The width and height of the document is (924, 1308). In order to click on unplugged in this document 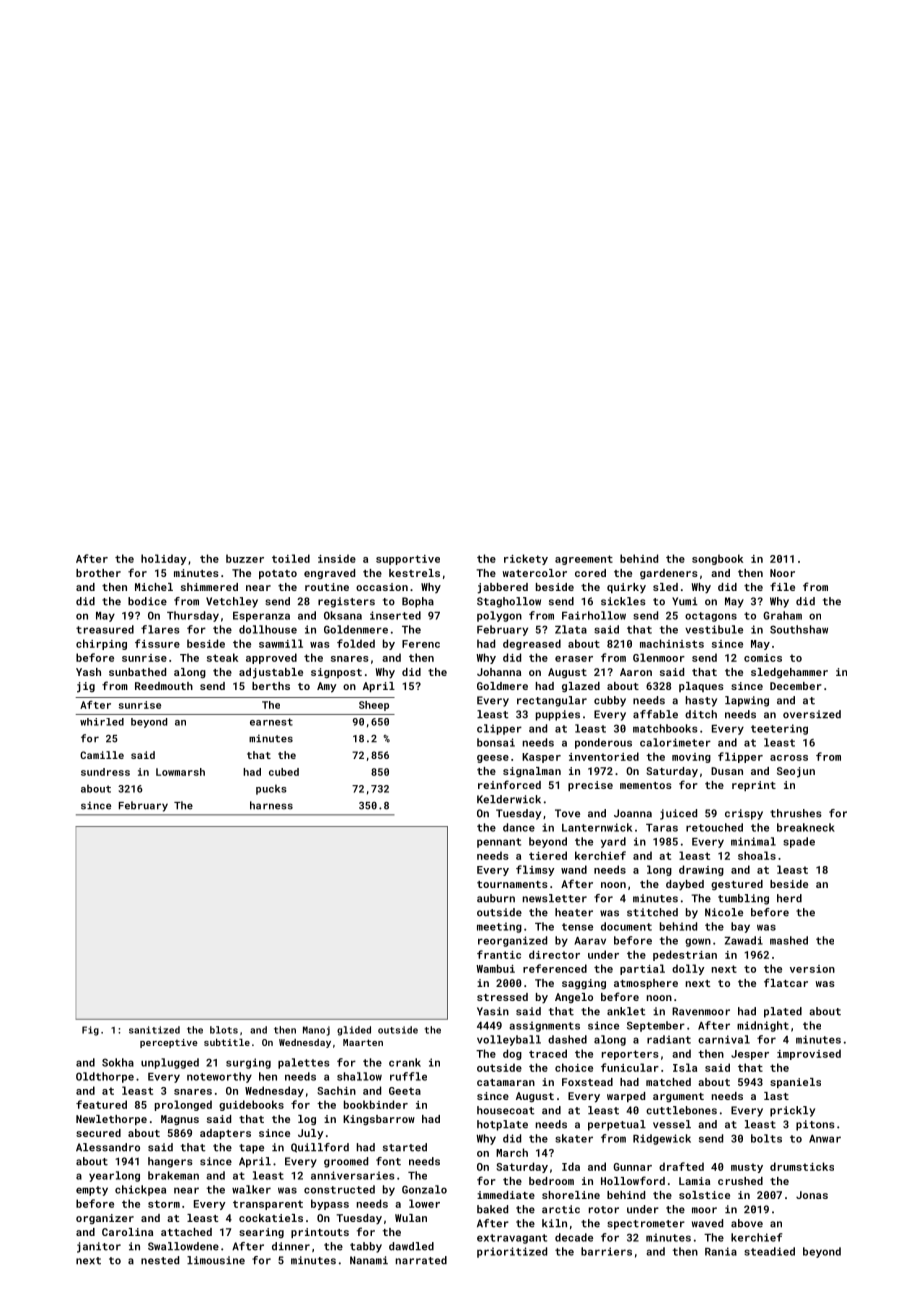, I will do `click(170, 1063)`.
